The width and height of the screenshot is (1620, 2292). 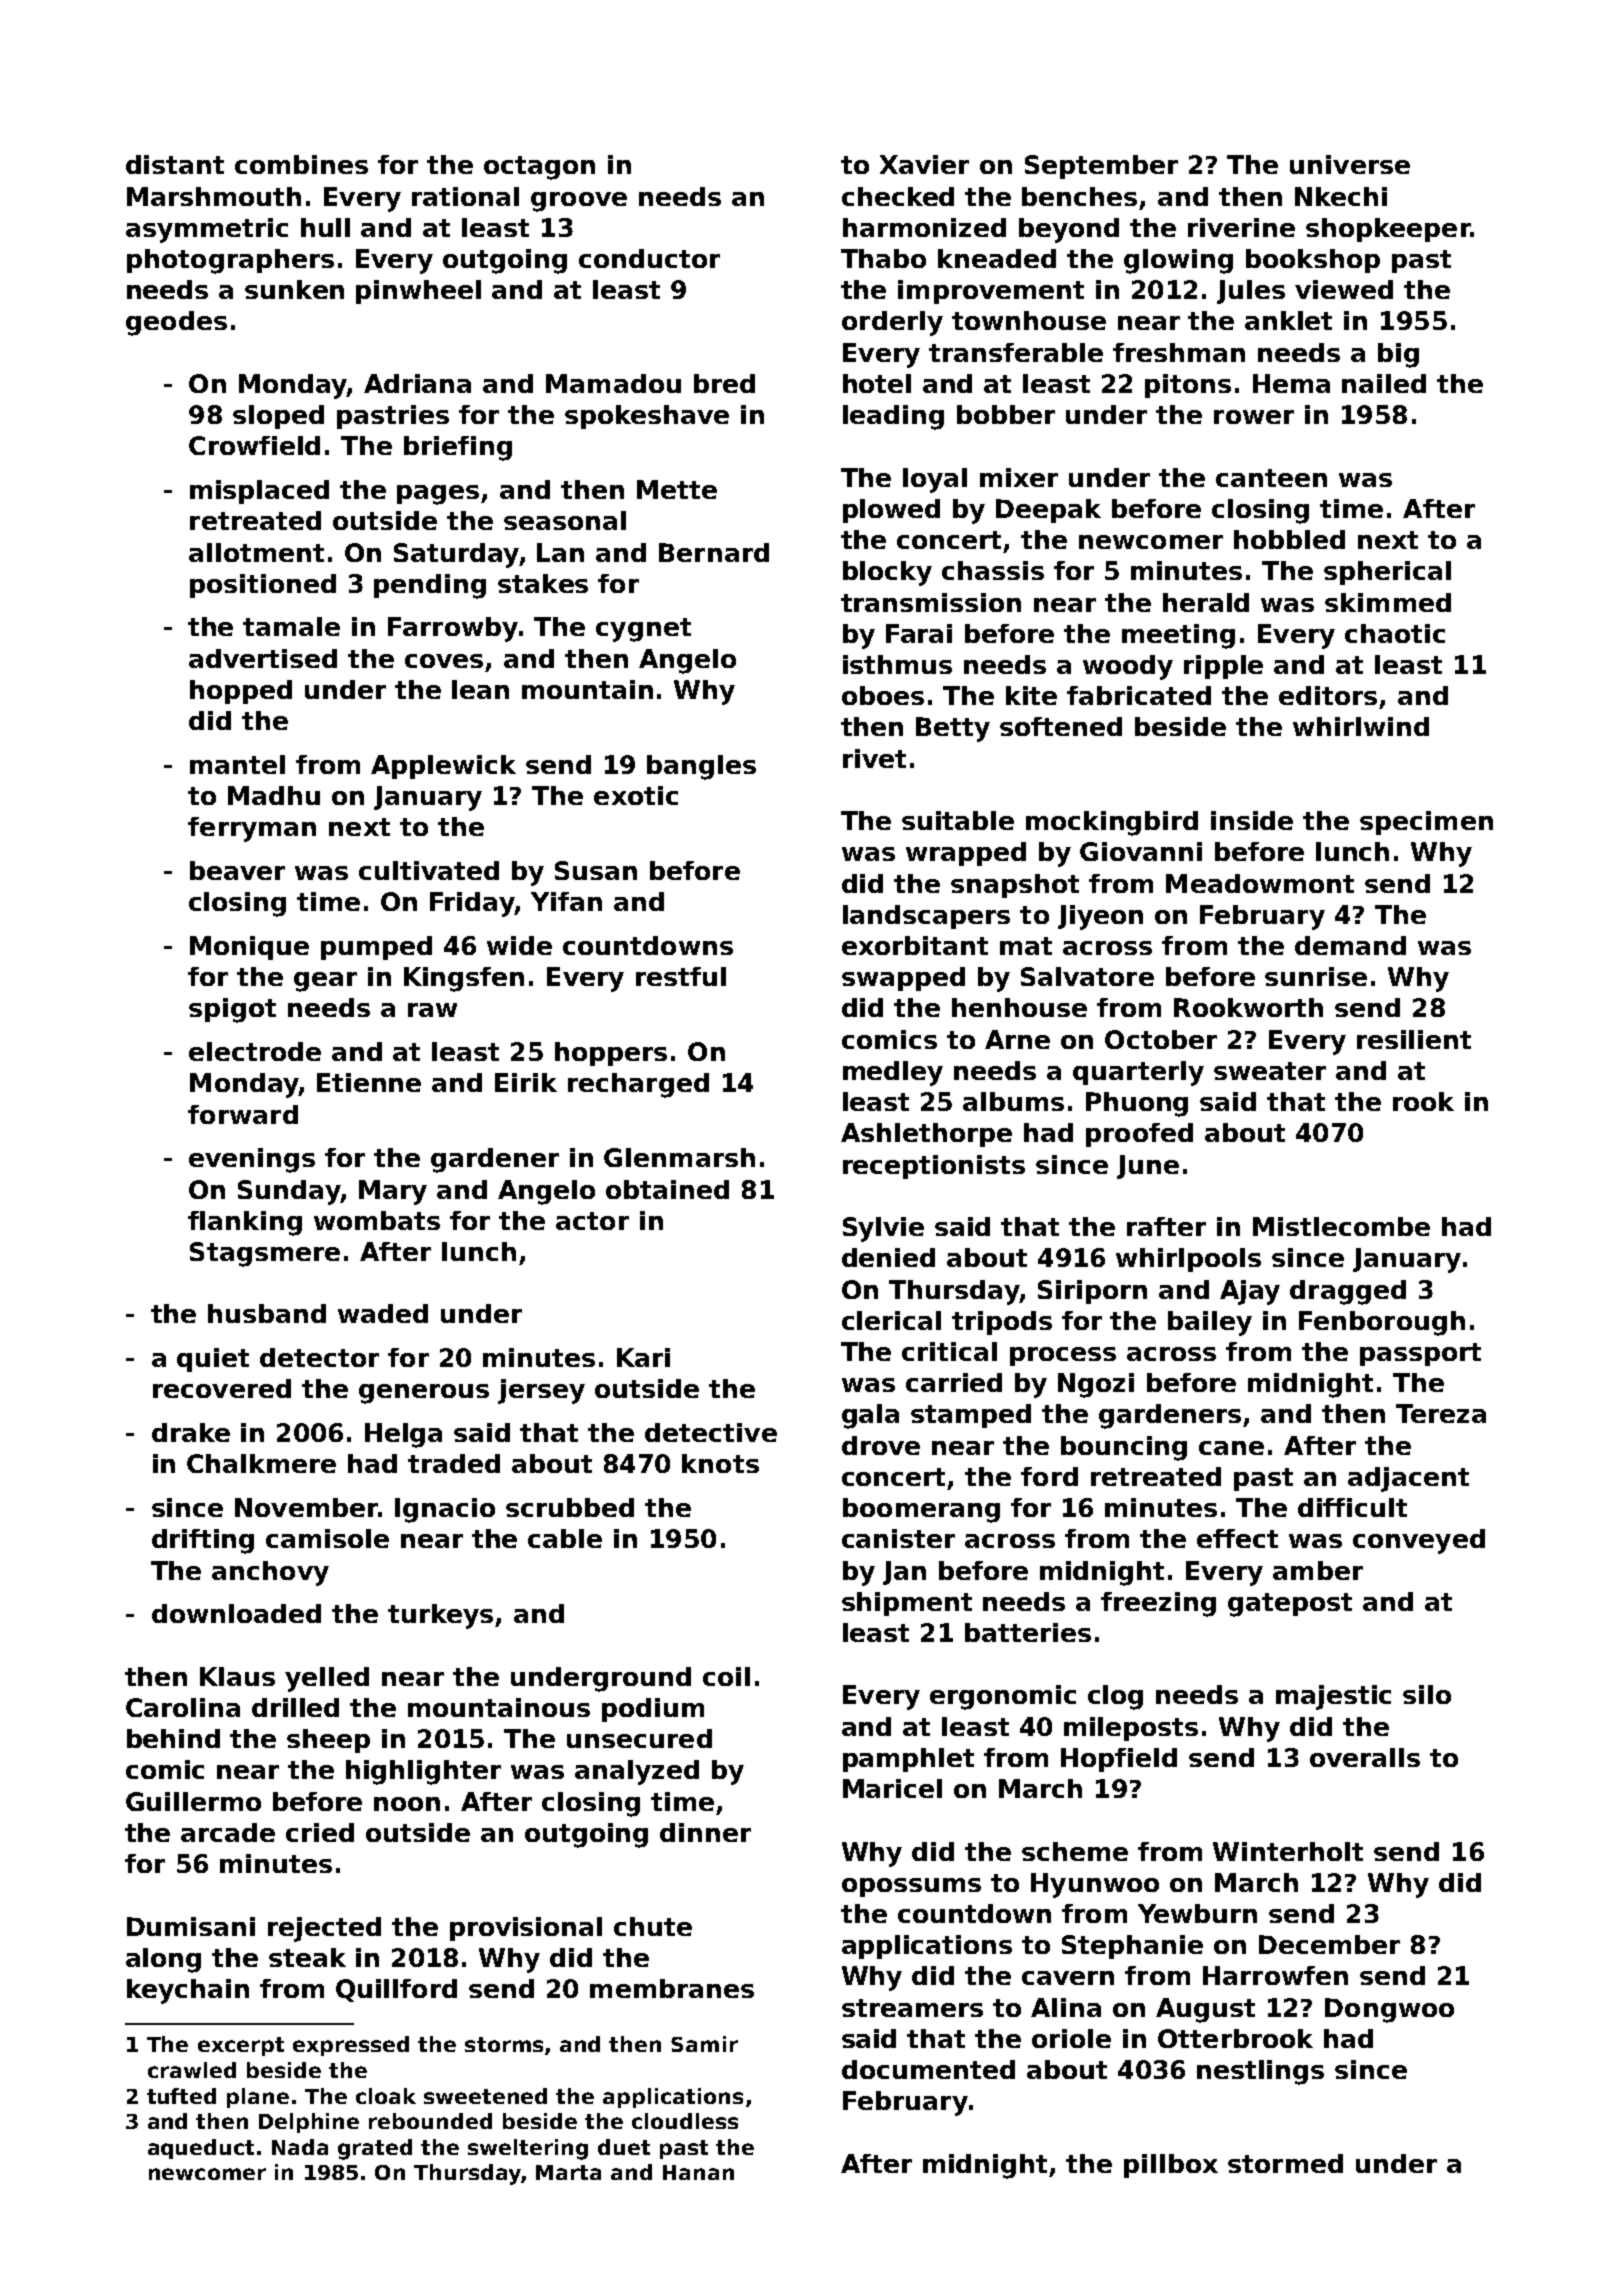 What do you see at coordinates (1101, 167) in the screenshot?
I see `September` at bounding box center [1101, 167].
